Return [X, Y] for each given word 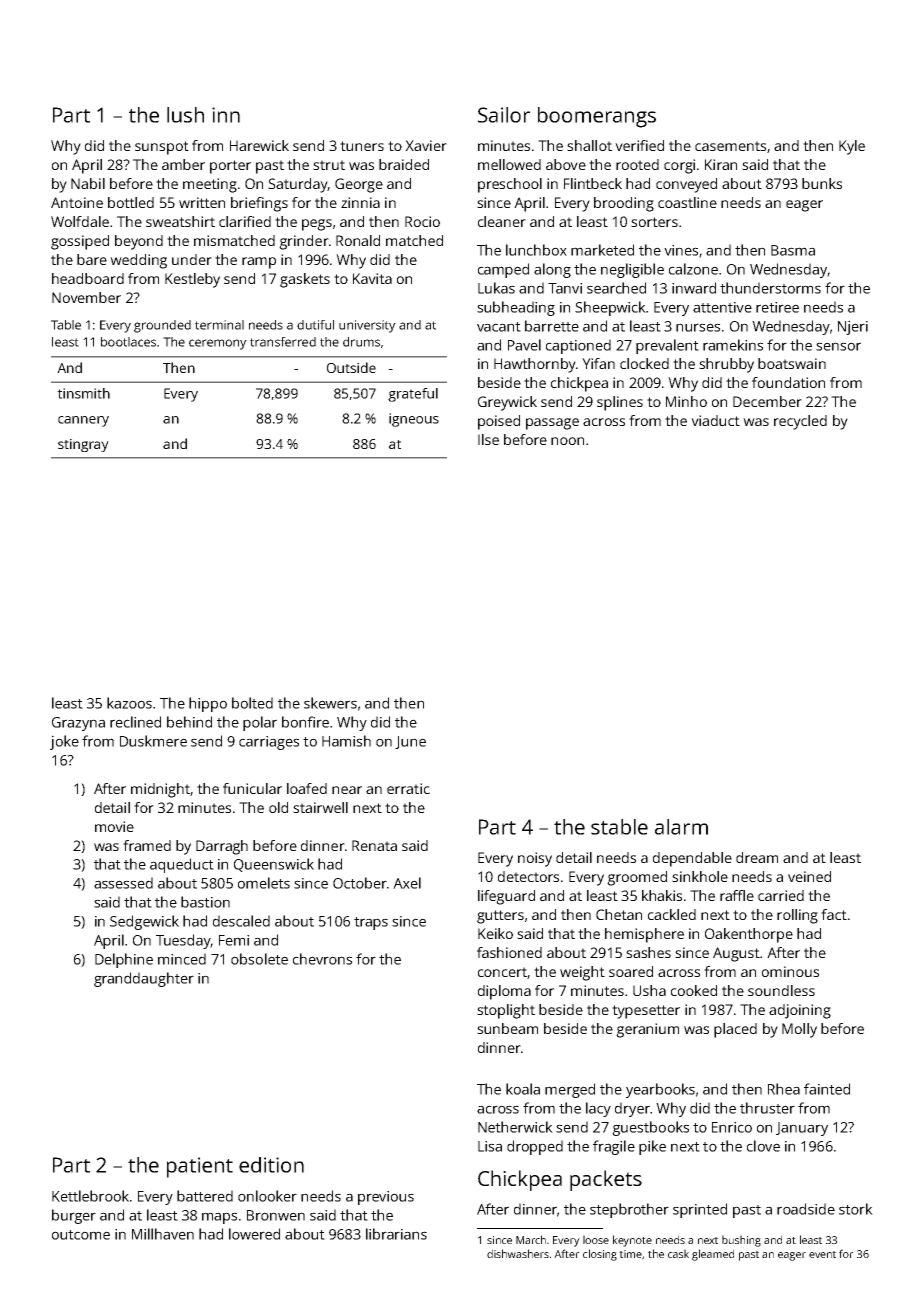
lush [185, 115]
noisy [535, 859]
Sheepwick [610, 308]
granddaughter [144, 979]
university [367, 326]
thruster [767, 1108]
